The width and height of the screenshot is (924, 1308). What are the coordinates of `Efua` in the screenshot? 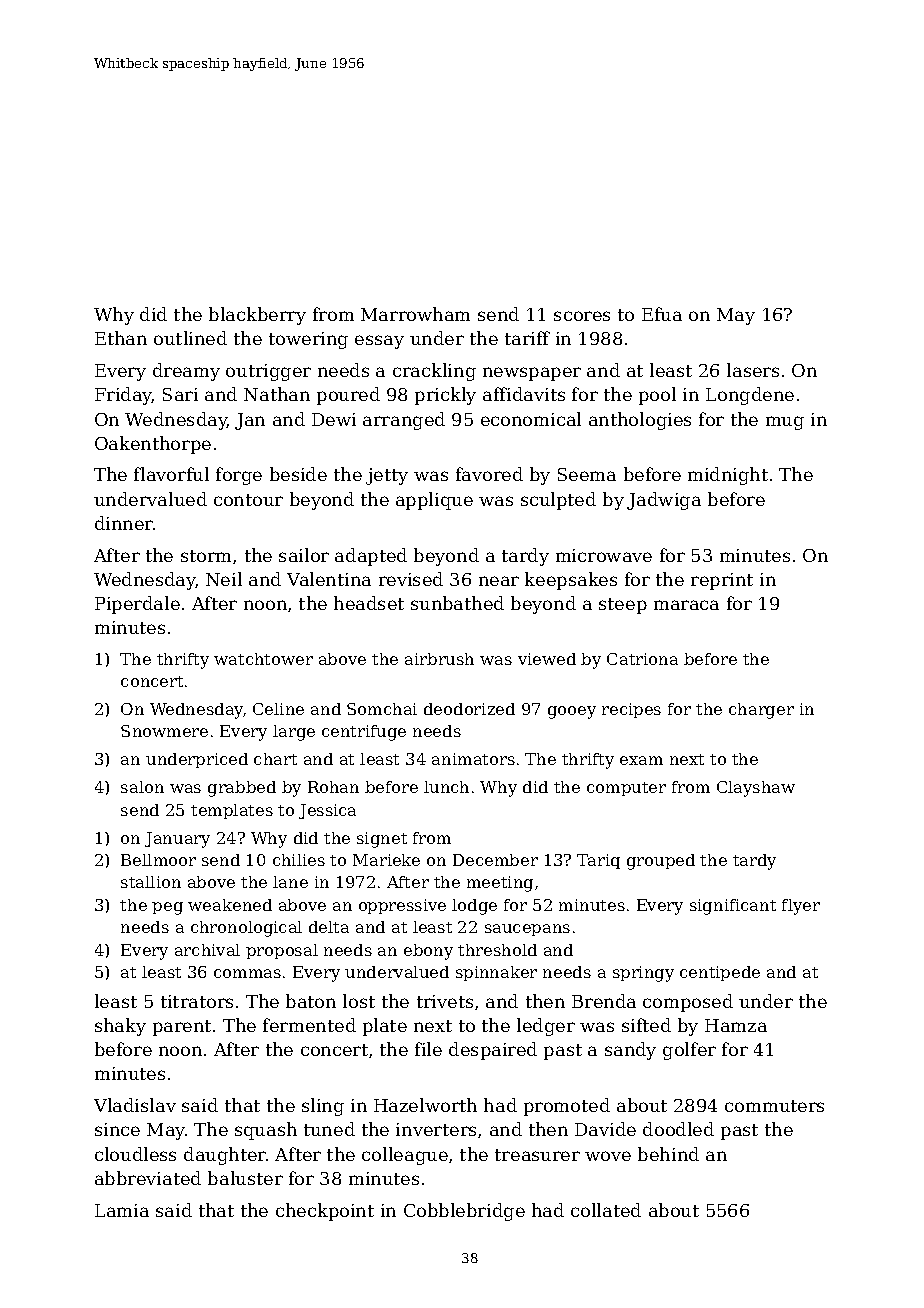 It's located at (662, 314).
